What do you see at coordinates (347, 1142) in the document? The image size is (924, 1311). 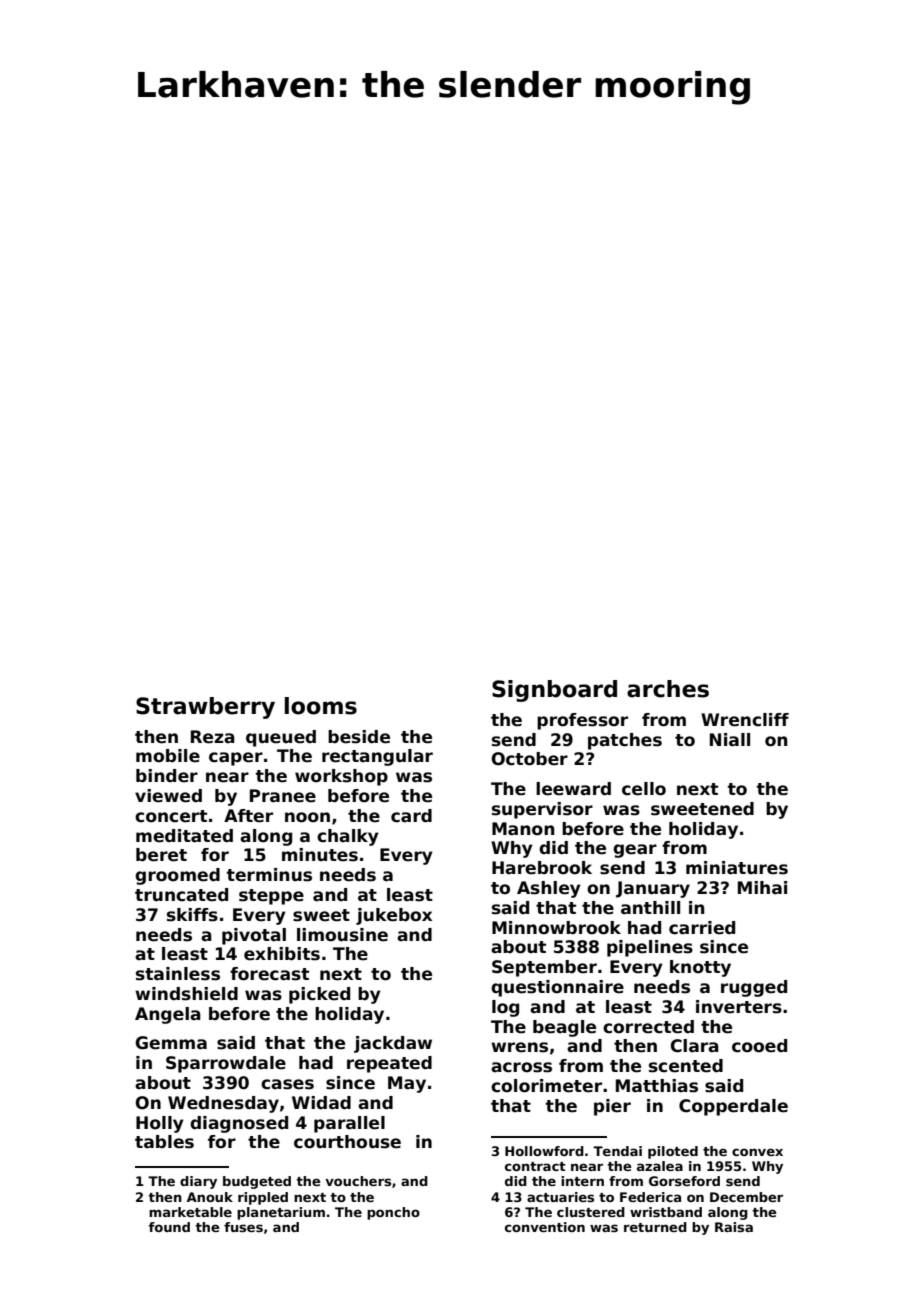 I see `courthouse` at bounding box center [347, 1142].
